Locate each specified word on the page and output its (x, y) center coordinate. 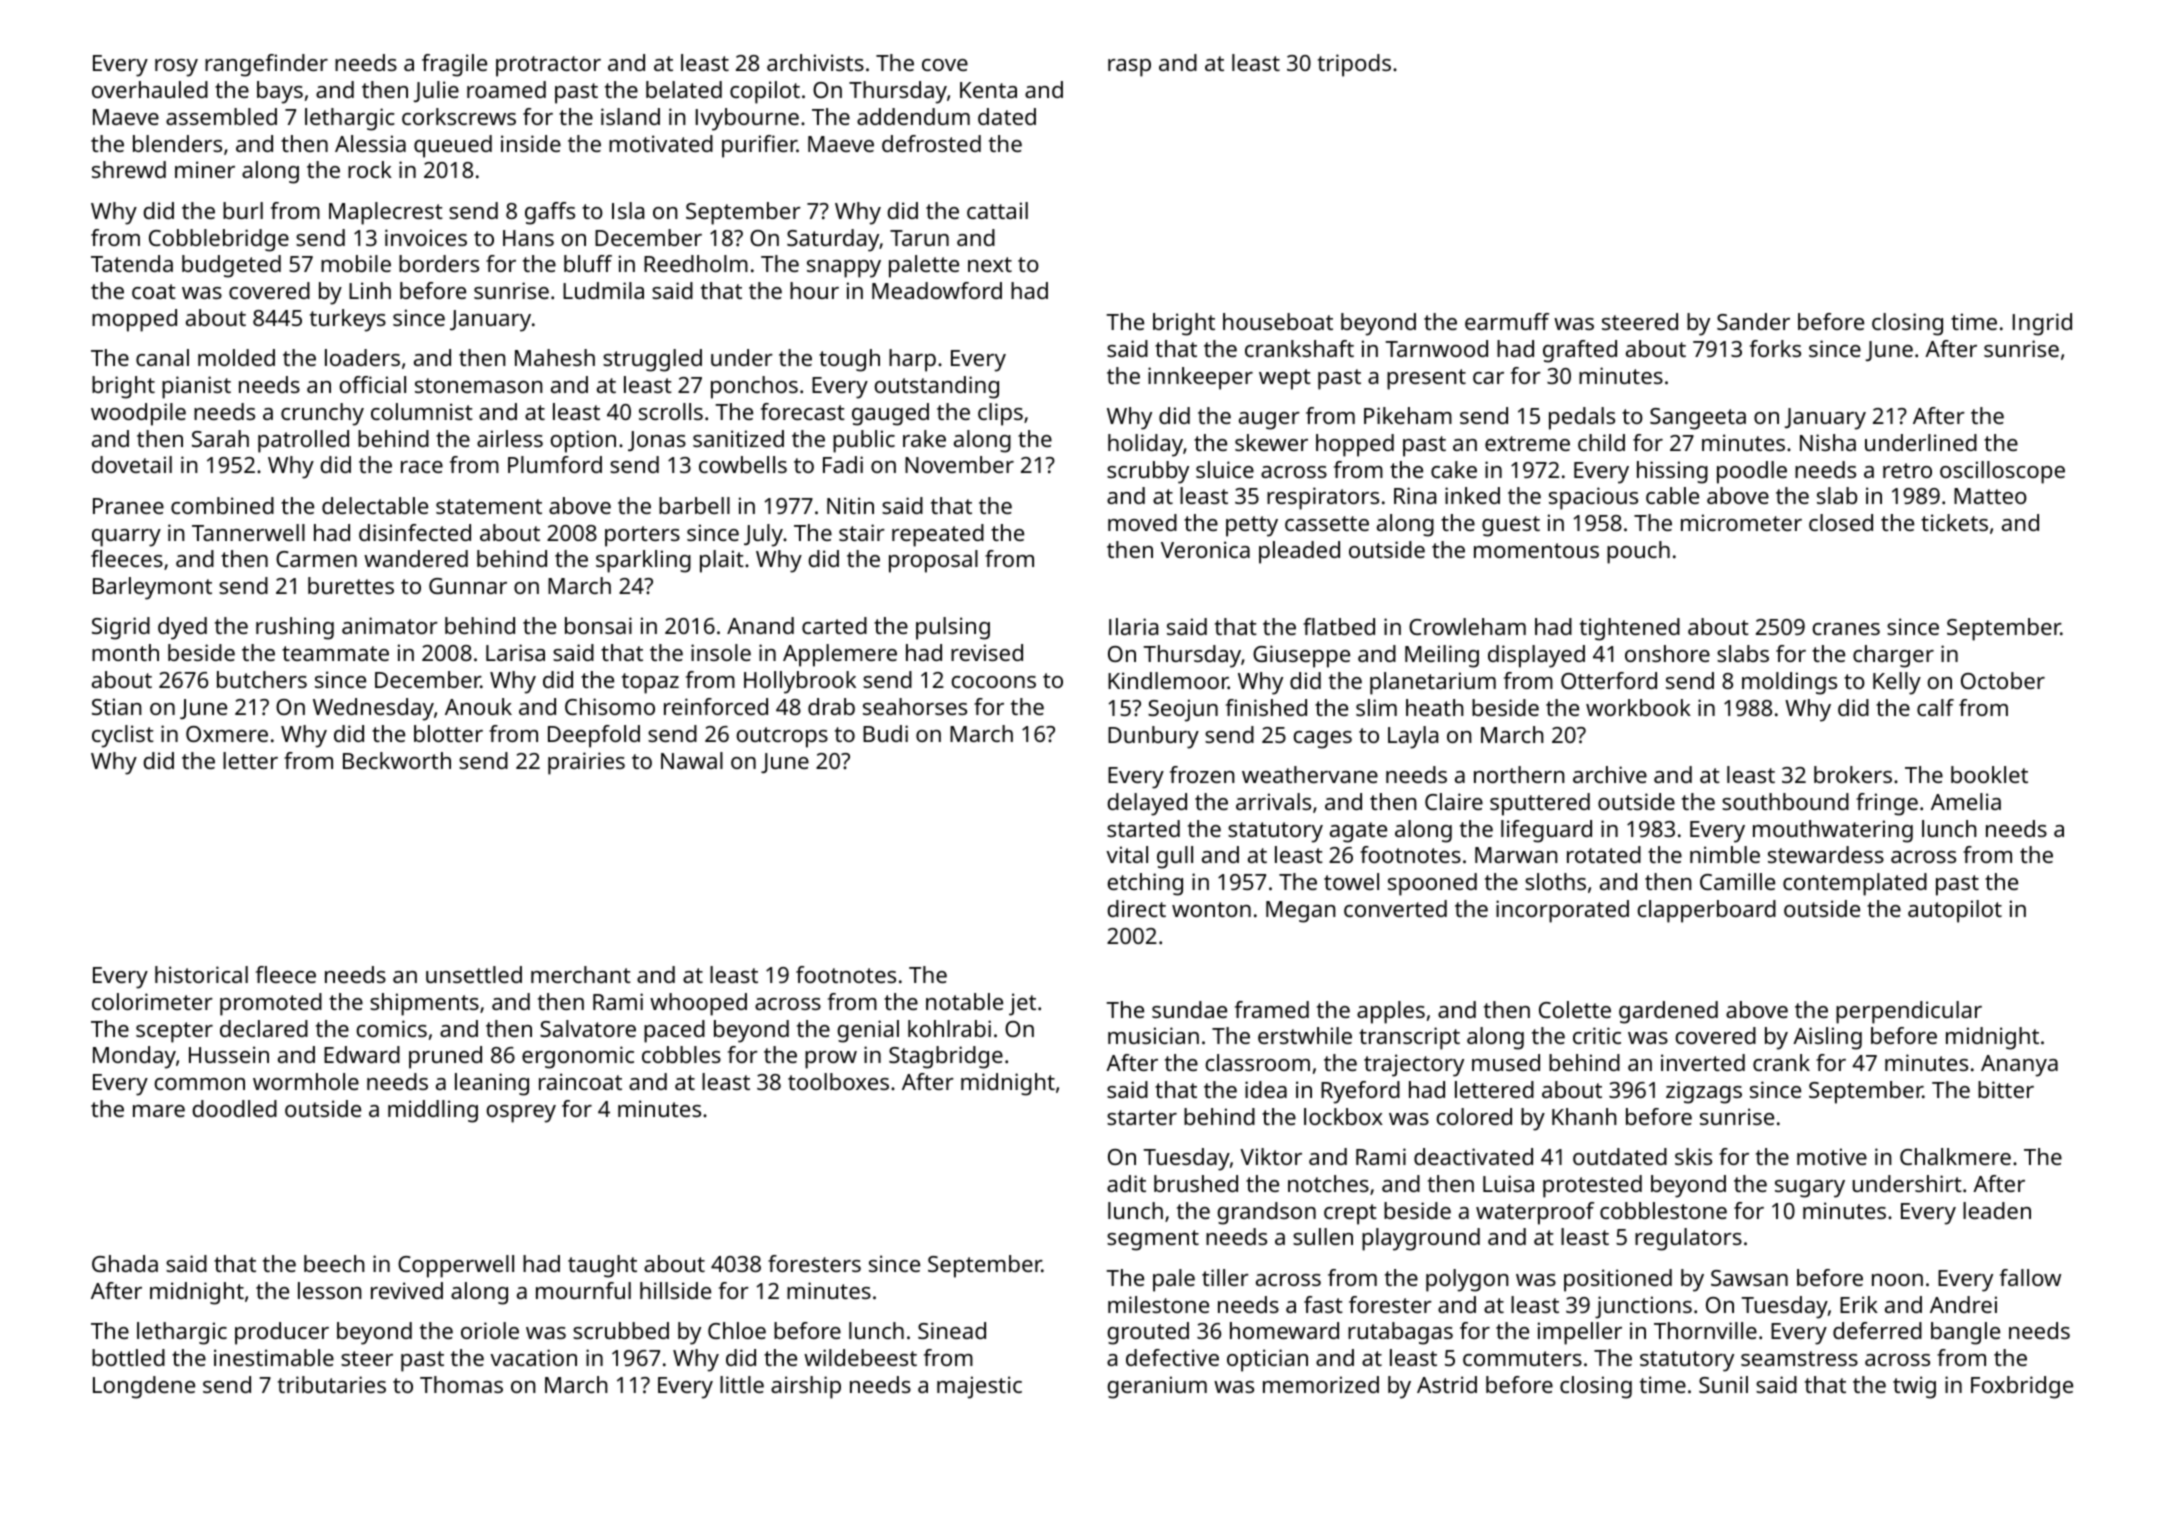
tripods (1354, 65)
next (990, 264)
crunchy (322, 414)
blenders (177, 143)
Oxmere (227, 734)
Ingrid (2042, 324)
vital (1127, 854)
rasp (1129, 68)
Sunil (1723, 1384)
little (742, 1384)
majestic (979, 1387)
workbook (1638, 707)
